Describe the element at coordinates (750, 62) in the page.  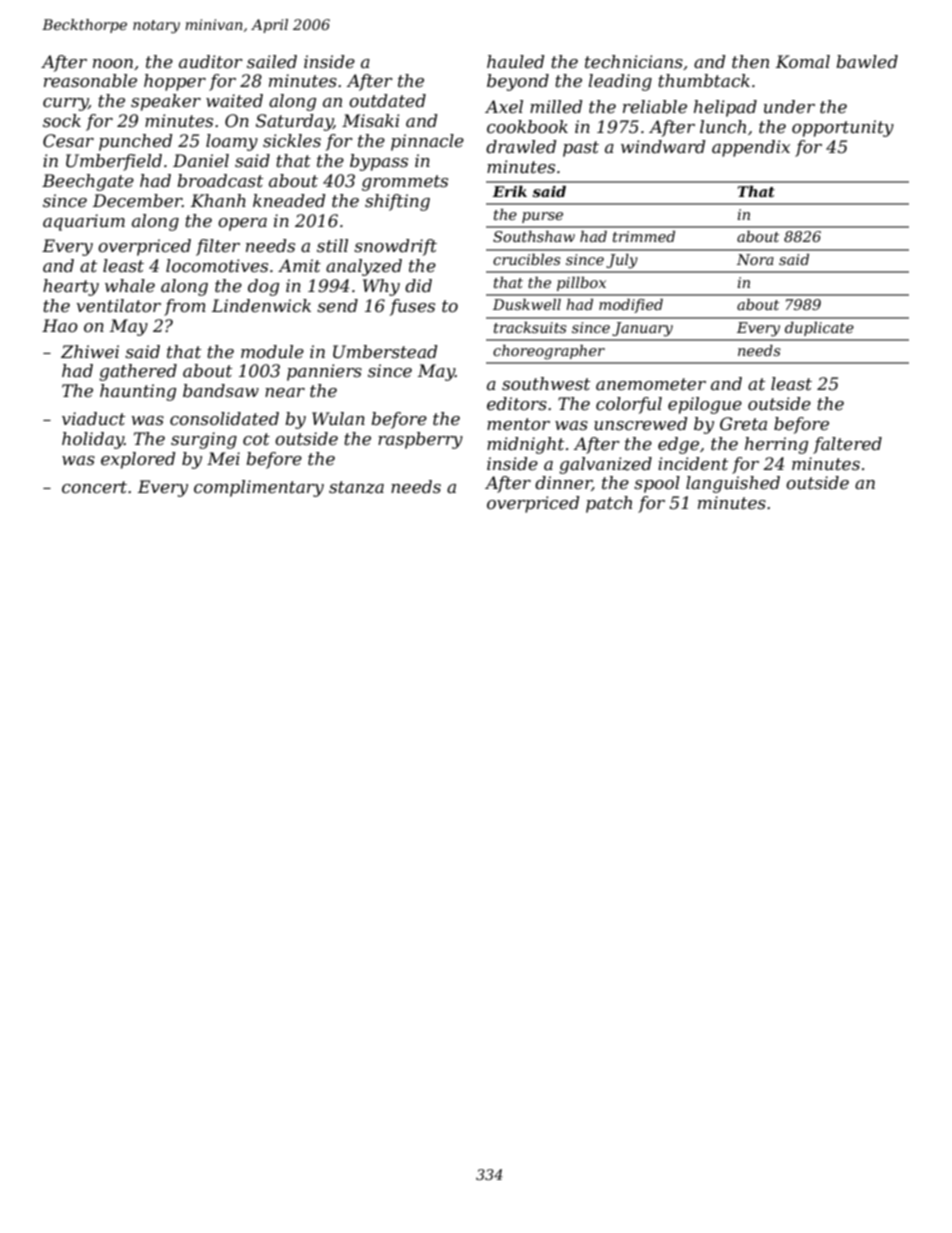
I see `then` at that location.
